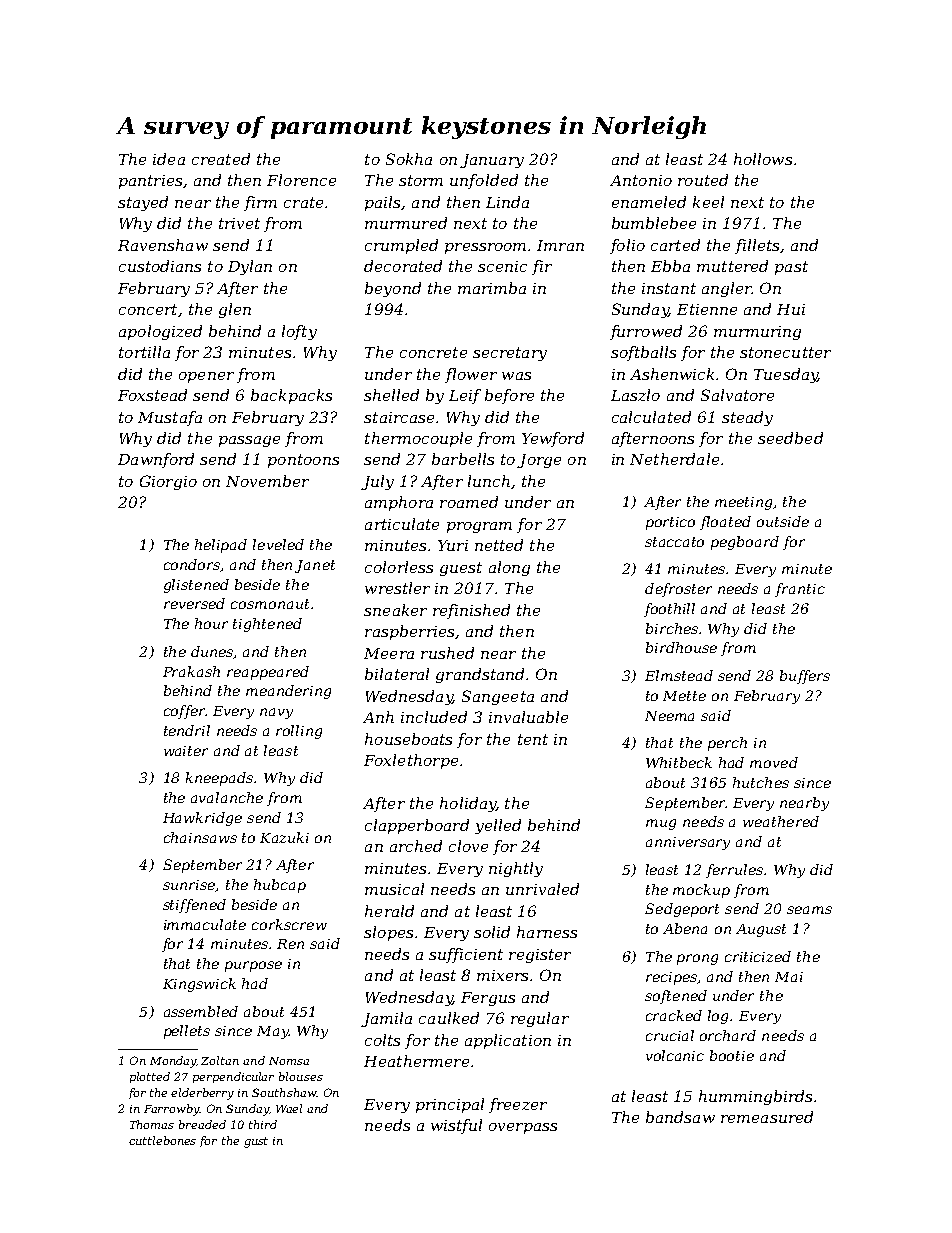 The width and height of the screenshot is (952, 1233). I want to click on Sokha, so click(409, 159).
